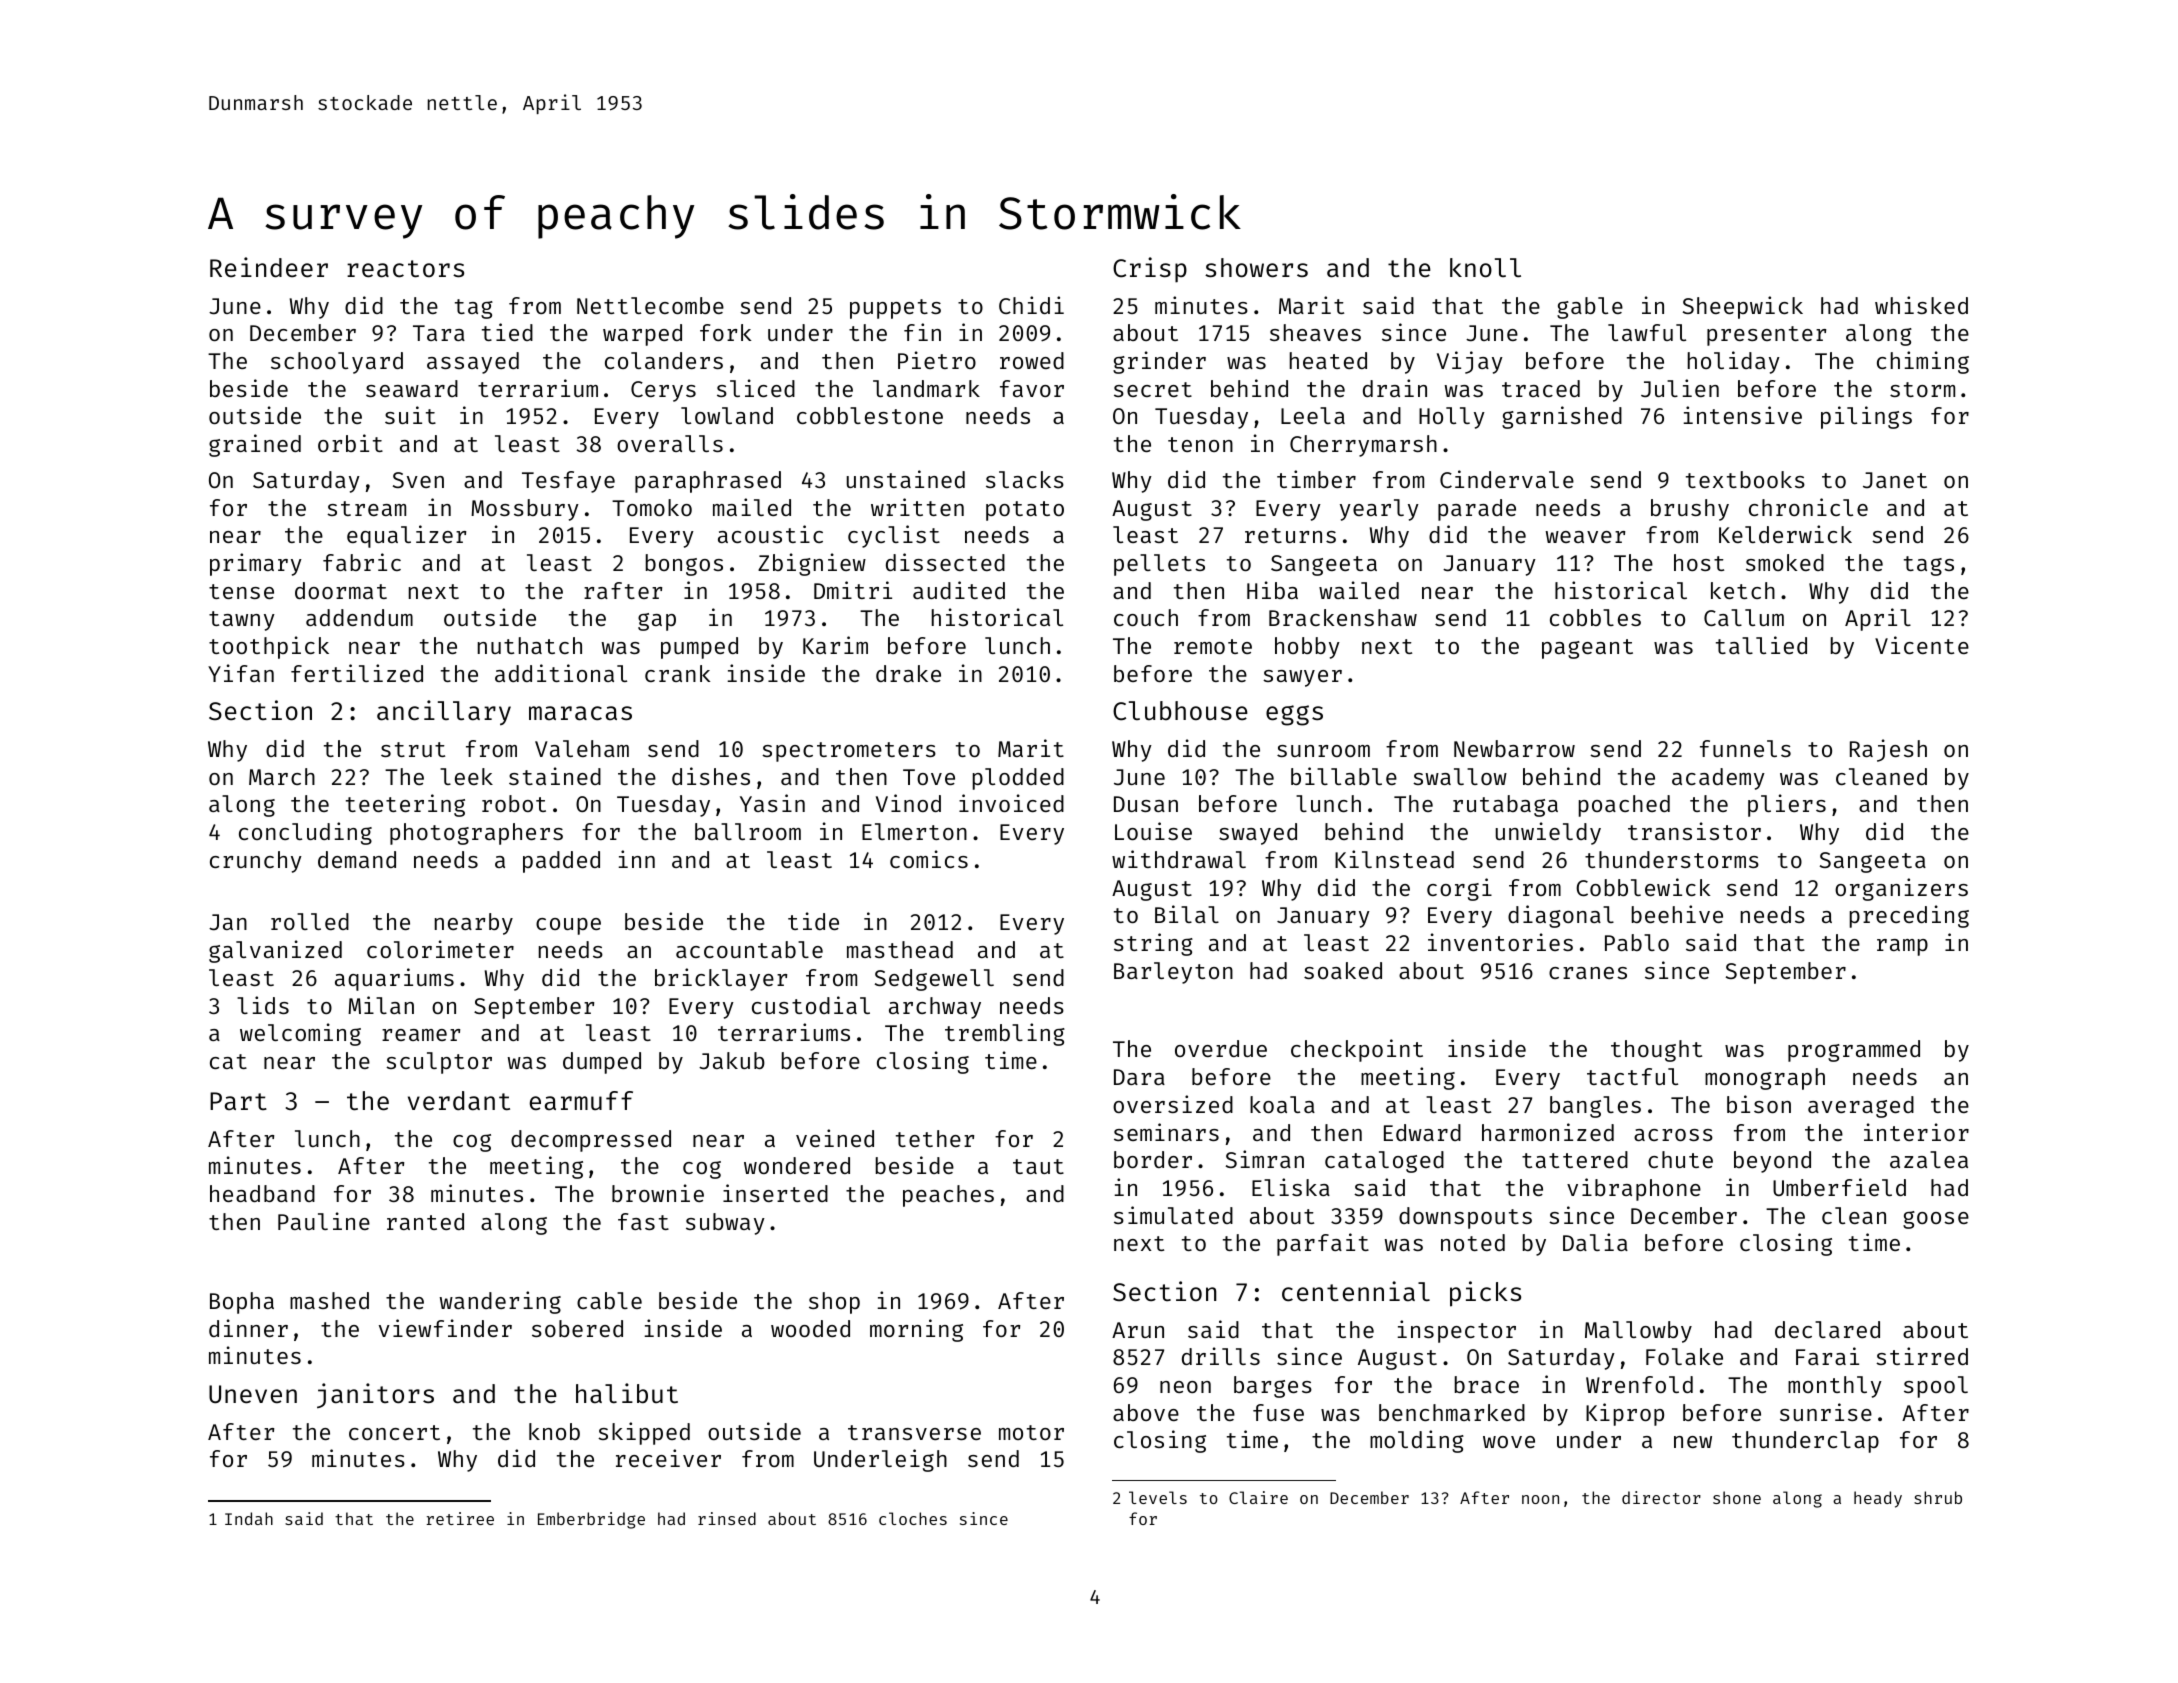 This screenshot has width=2178, height=1683. Describe the element at coordinates (241, 673) in the screenshot. I see `Yifan` at that location.
